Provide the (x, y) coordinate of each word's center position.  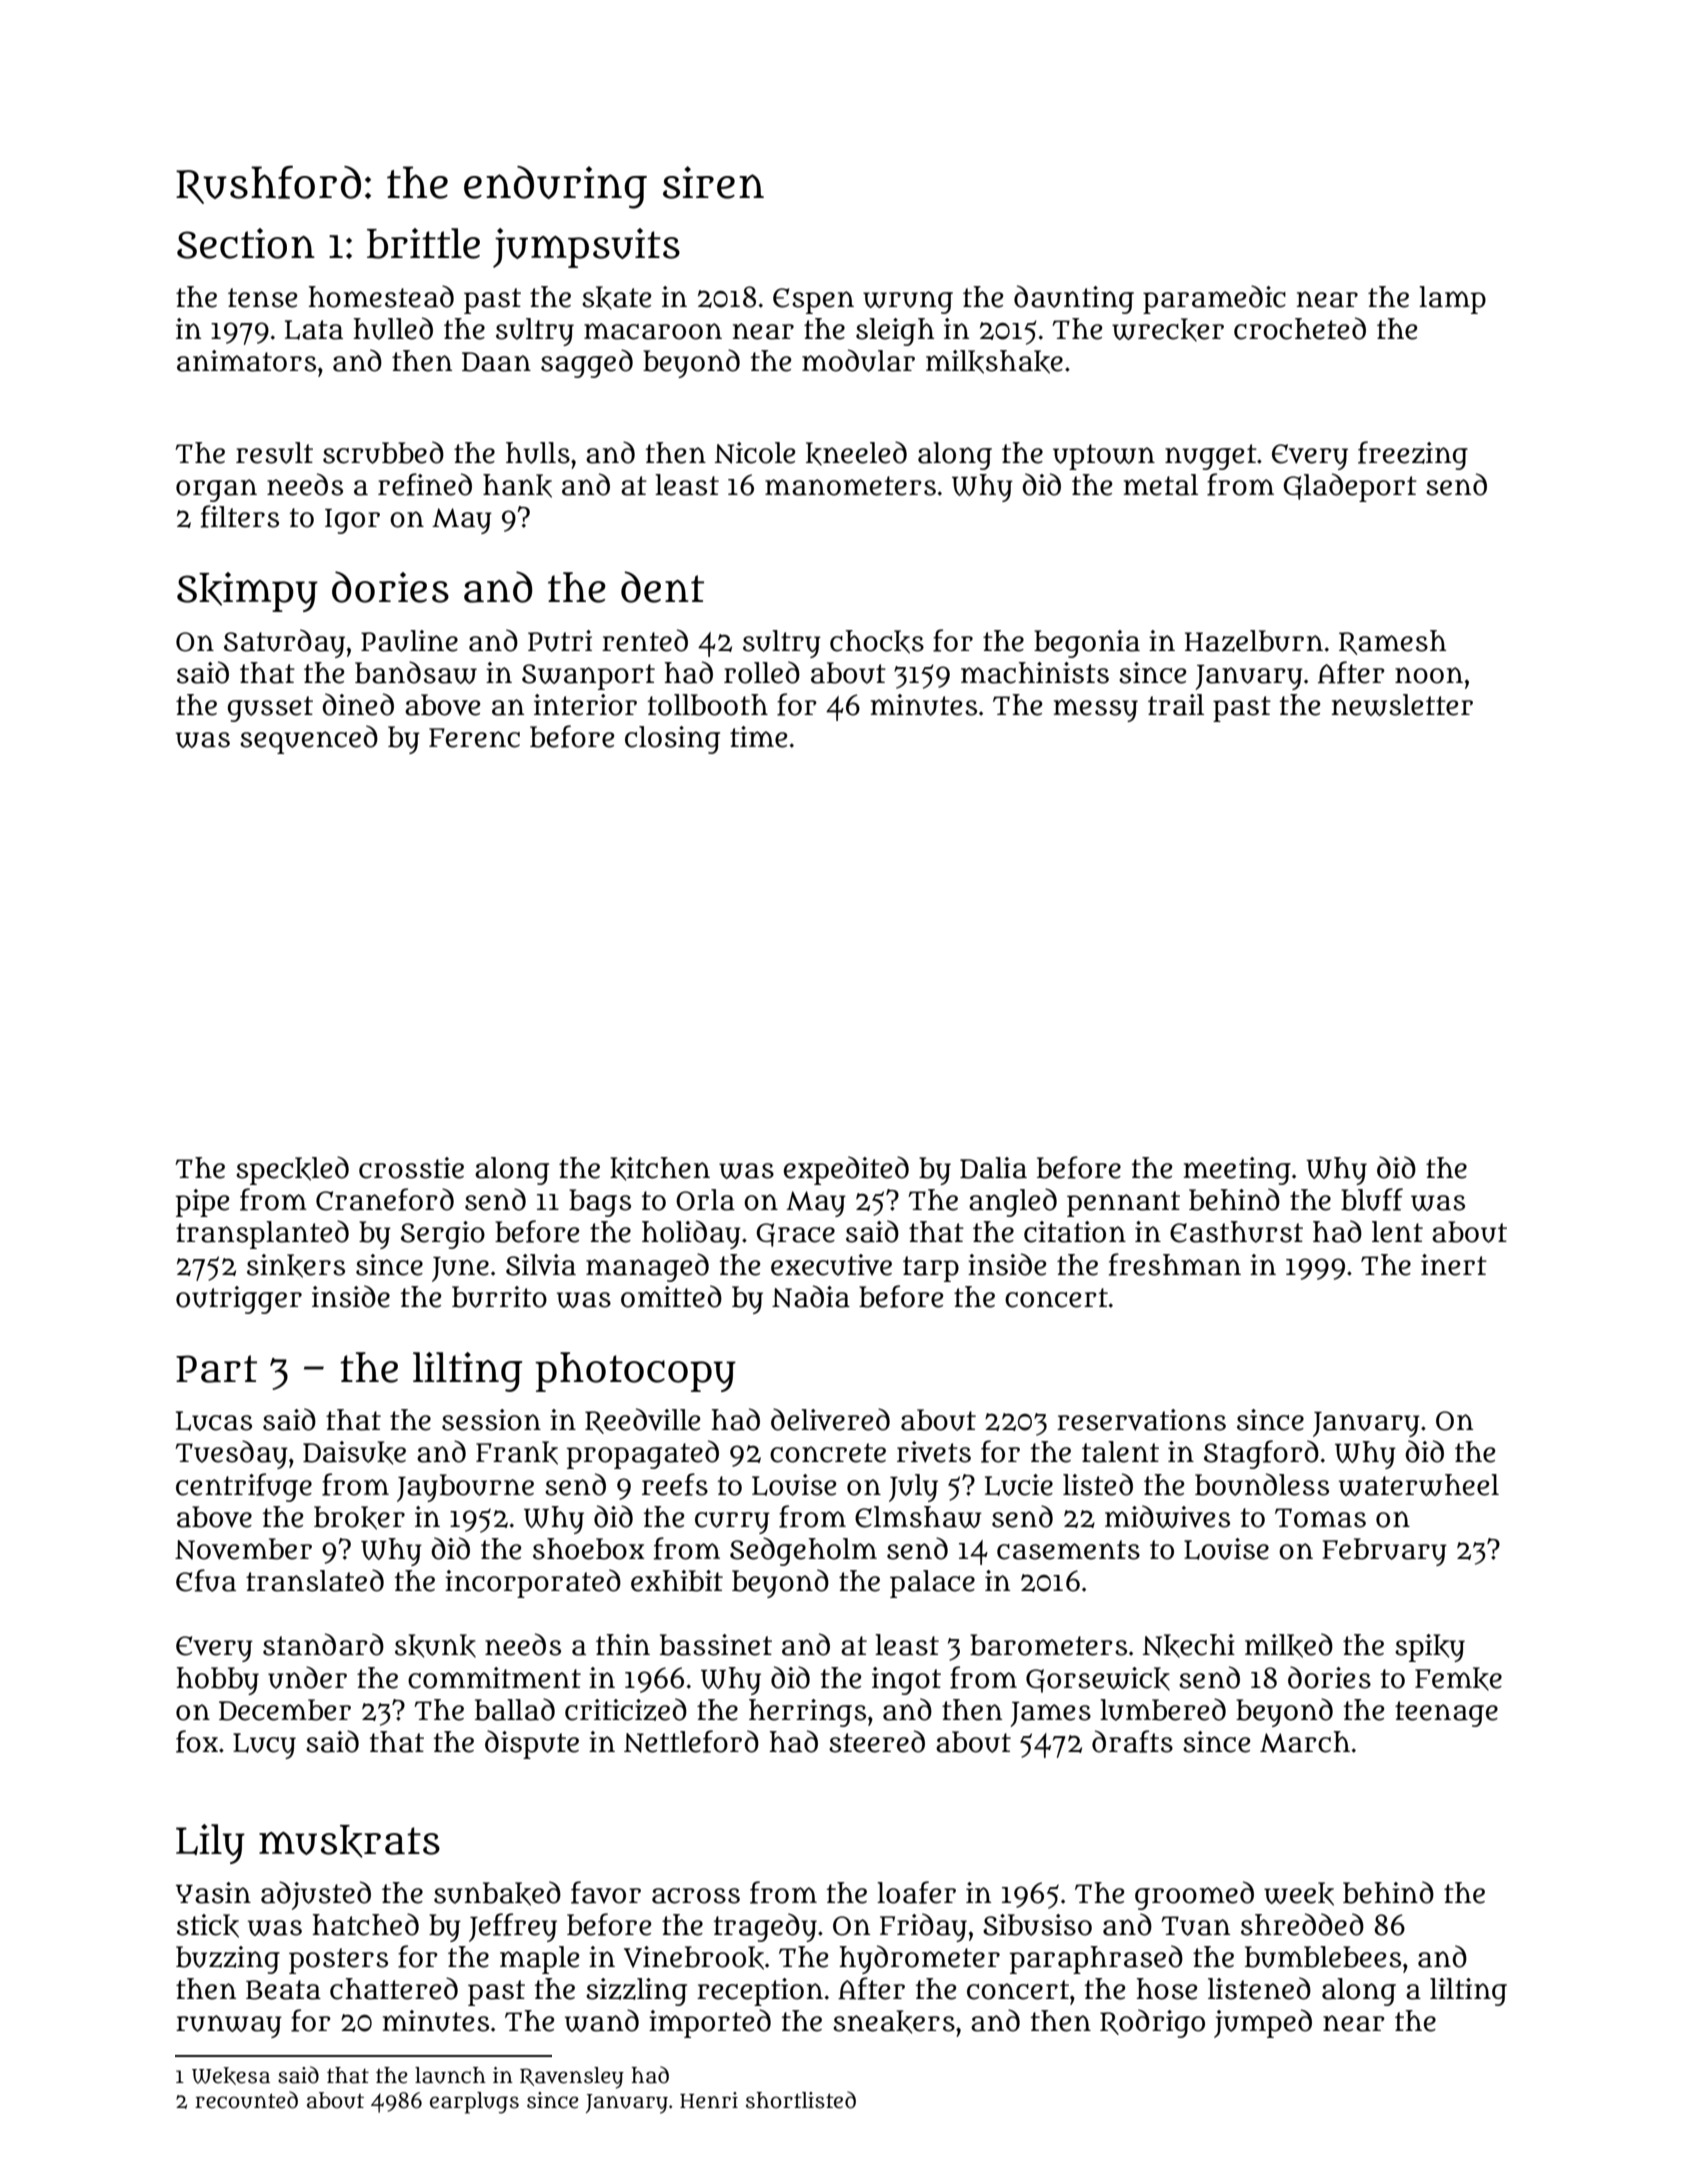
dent (662, 587)
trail (1176, 705)
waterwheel (1419, 1485)
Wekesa (231, 2076)
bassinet (716, 1645)
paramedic (1214, 299)
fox (197, 1741)
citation (1075, 1232)
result (274, 453)
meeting (1237, 1171)
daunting (1074, 299)
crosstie (411, 1168)
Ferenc (474, 738)
